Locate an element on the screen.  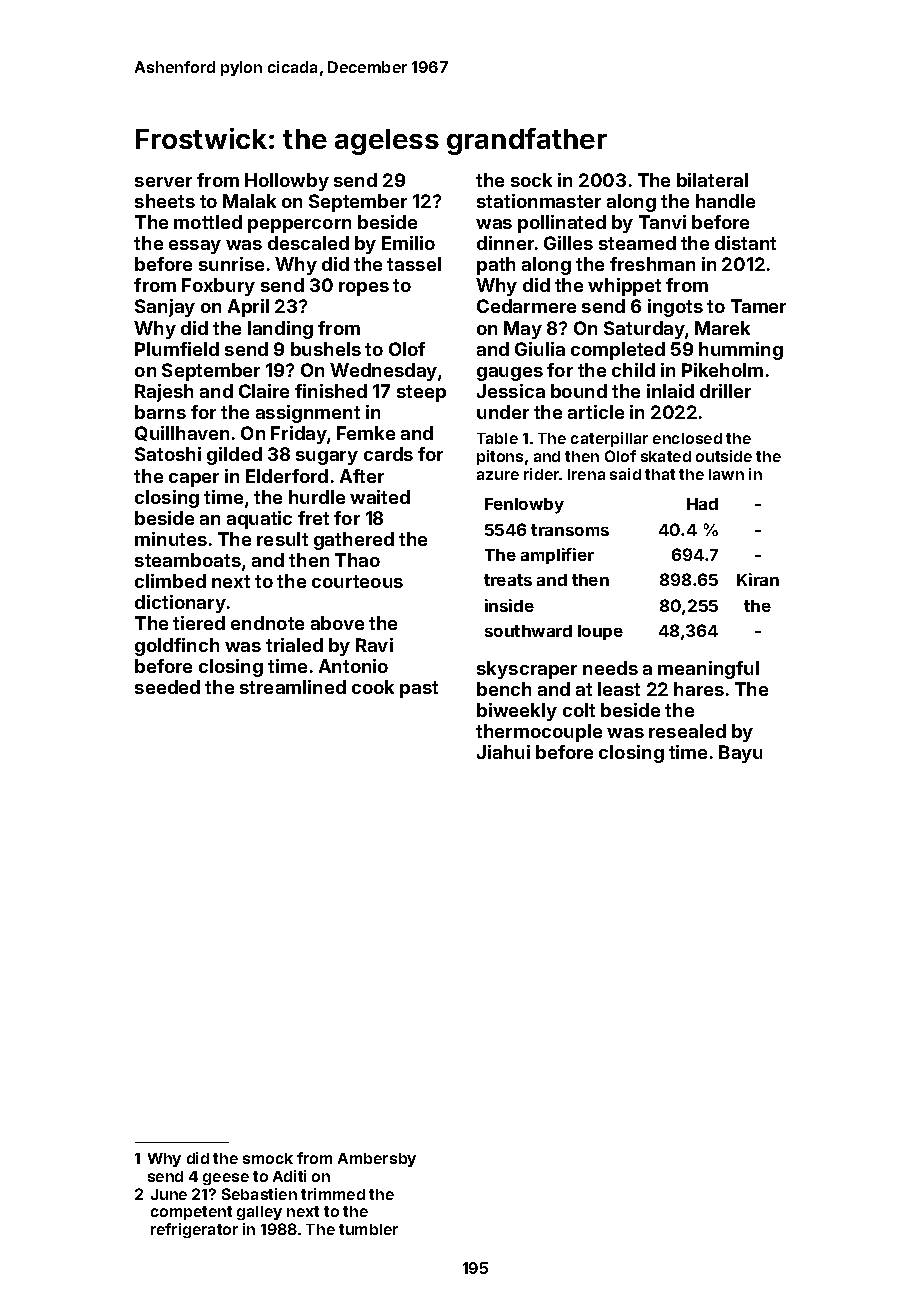
refrigerator is located at coordinates (194, 1230).
